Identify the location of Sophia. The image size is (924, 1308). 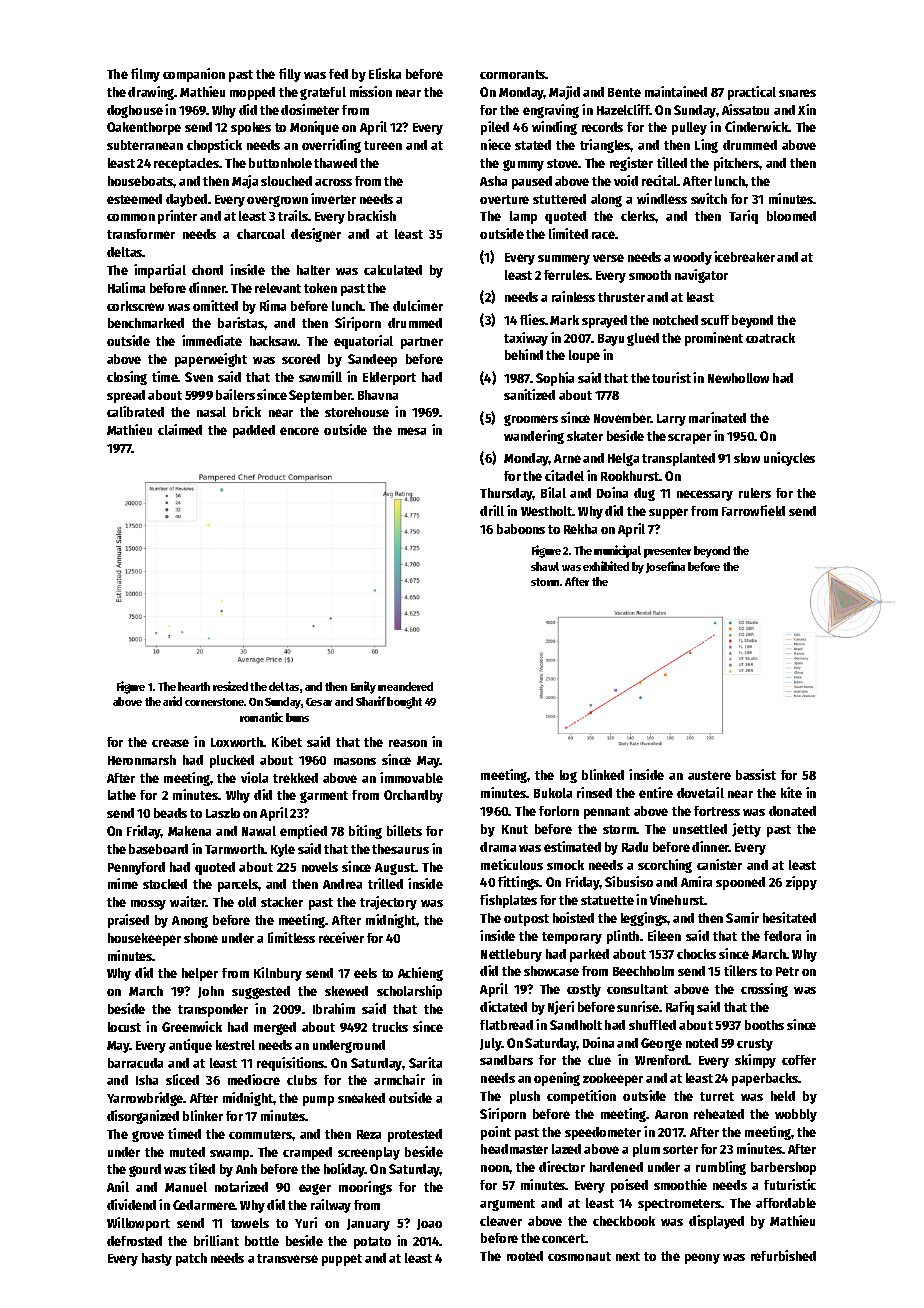
(555, 379).
